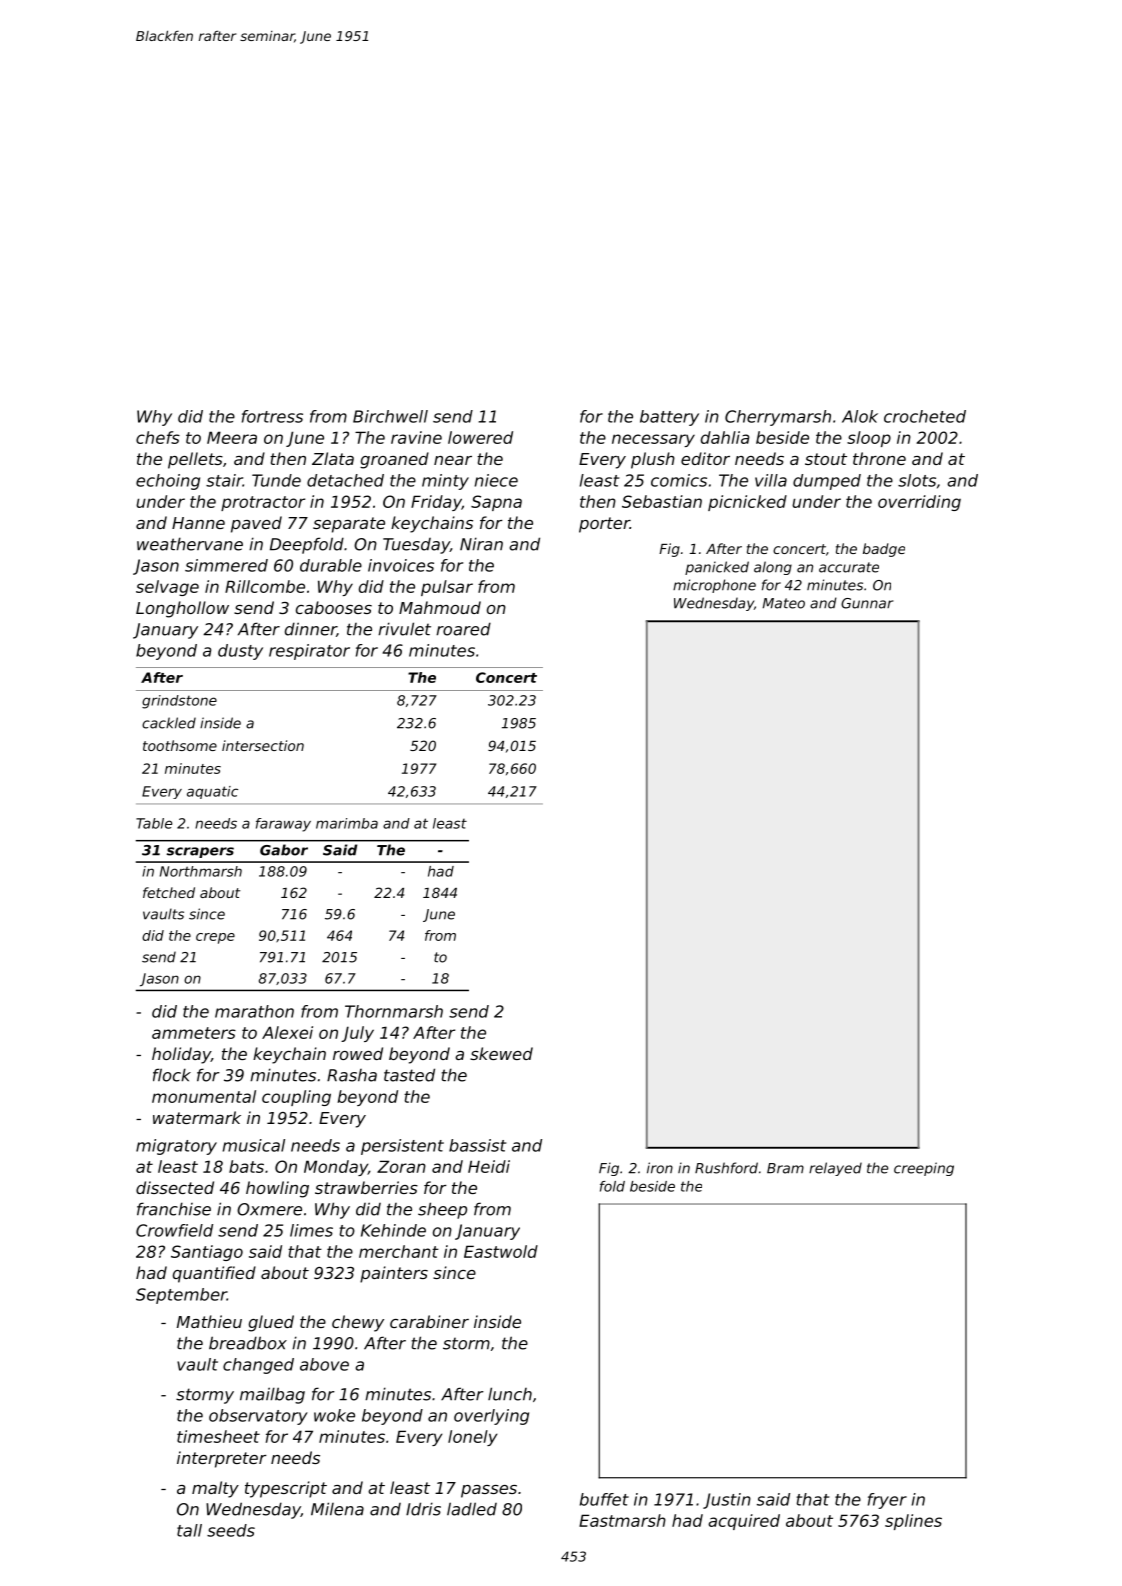 This screenshot has width=1122, height=1586. What do you see at coordinates (182, 609) in the screenshot?
I see `Longhollow` at bounding box center [182, 609].
